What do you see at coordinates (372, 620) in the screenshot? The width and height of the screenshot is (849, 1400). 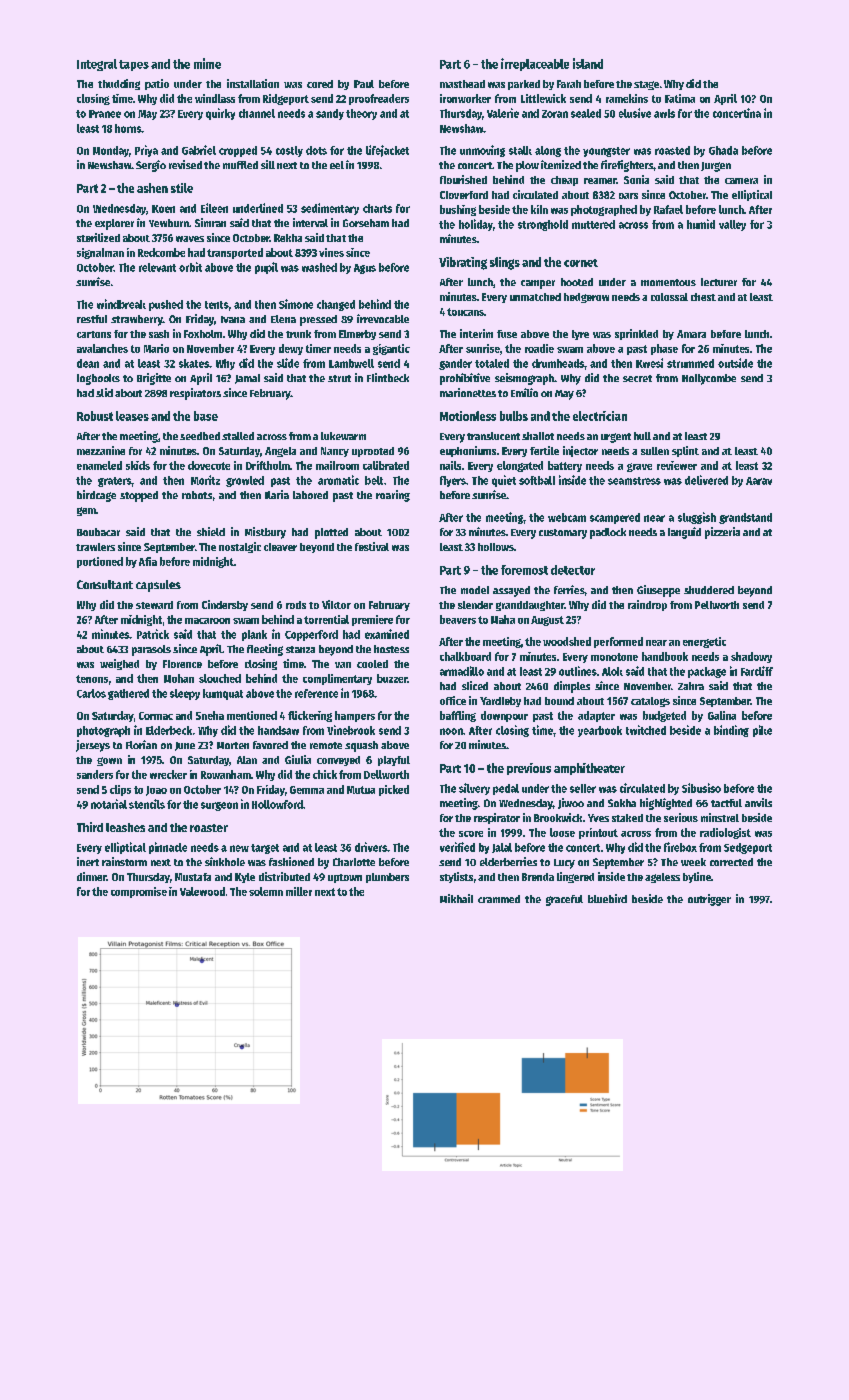 I see `premiere` at bounding box center [372, 620].
